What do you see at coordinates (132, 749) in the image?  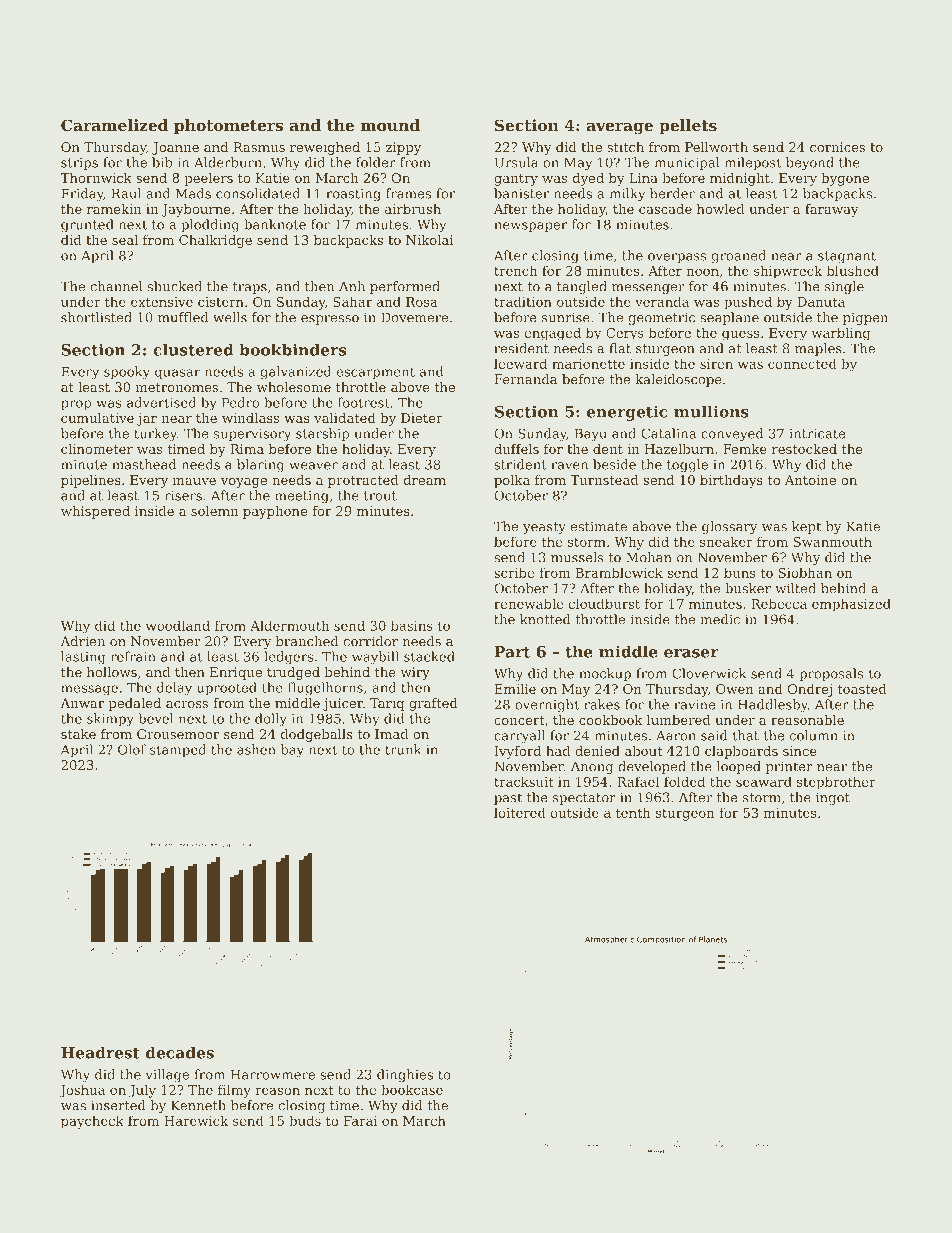 I see `Olof` at bounding box center [132, 749].
